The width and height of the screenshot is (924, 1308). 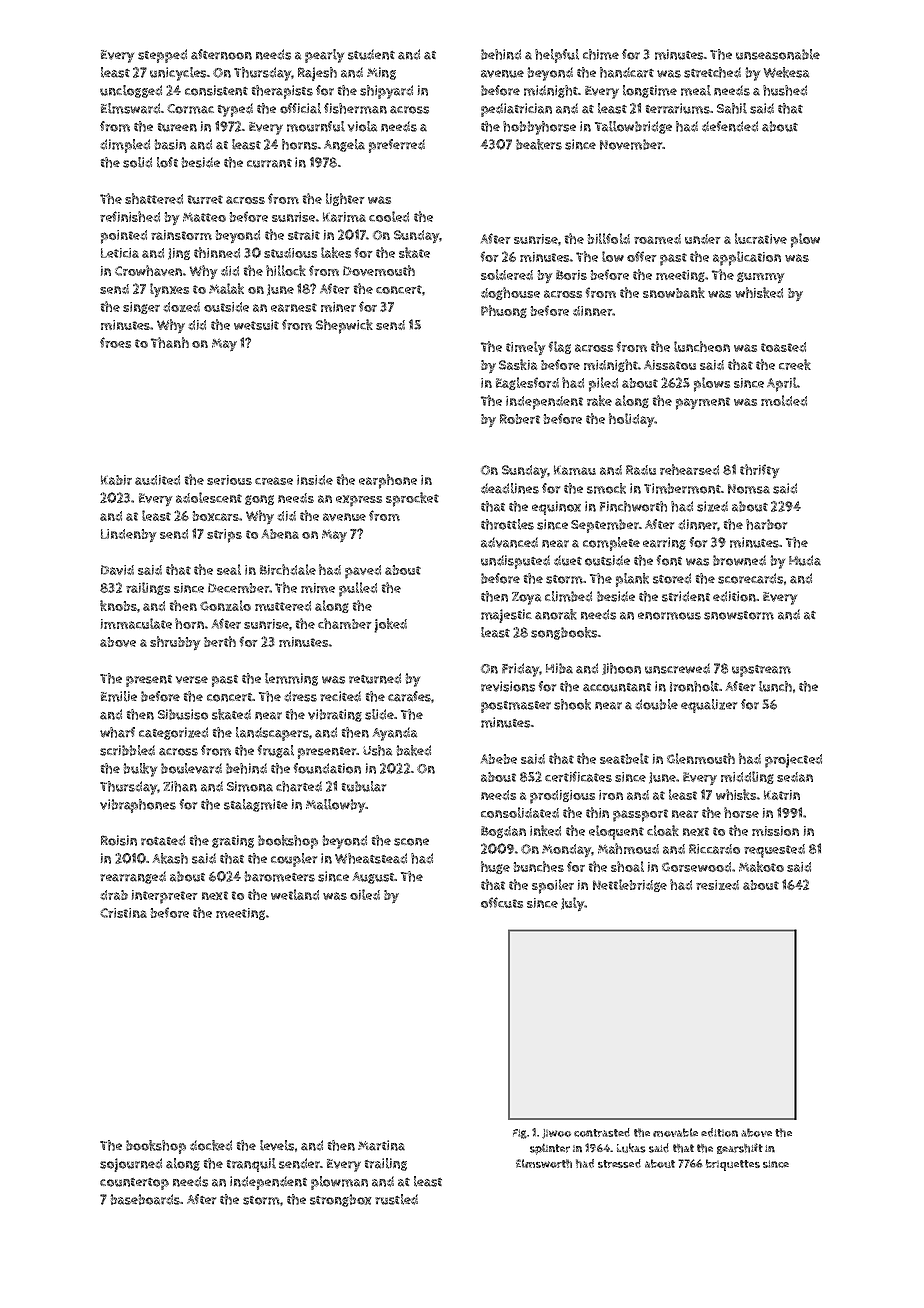 I want to click on unseasonable, so click(x=778, y=54).
